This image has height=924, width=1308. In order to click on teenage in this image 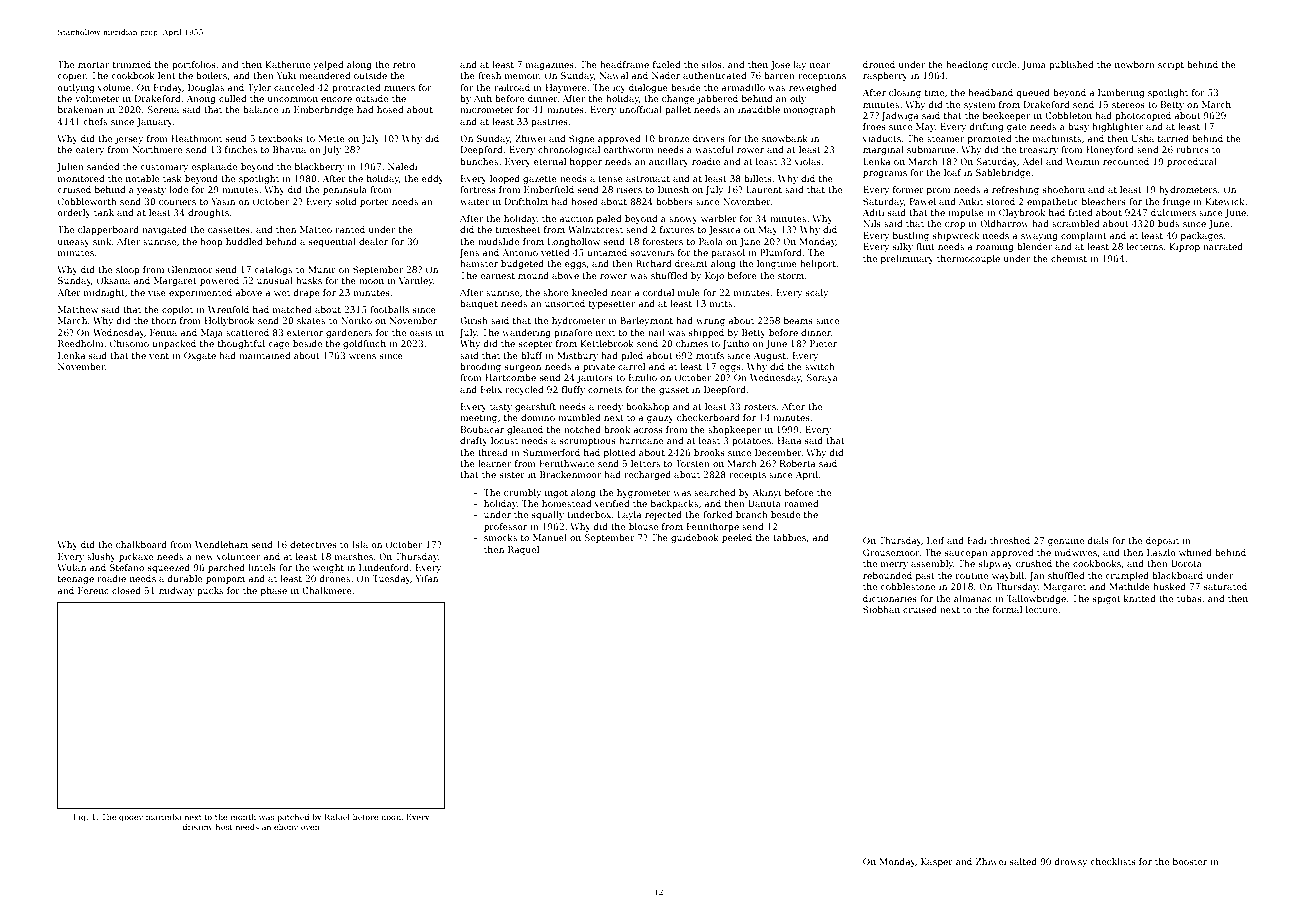, I will do `click(76, 580)`.
